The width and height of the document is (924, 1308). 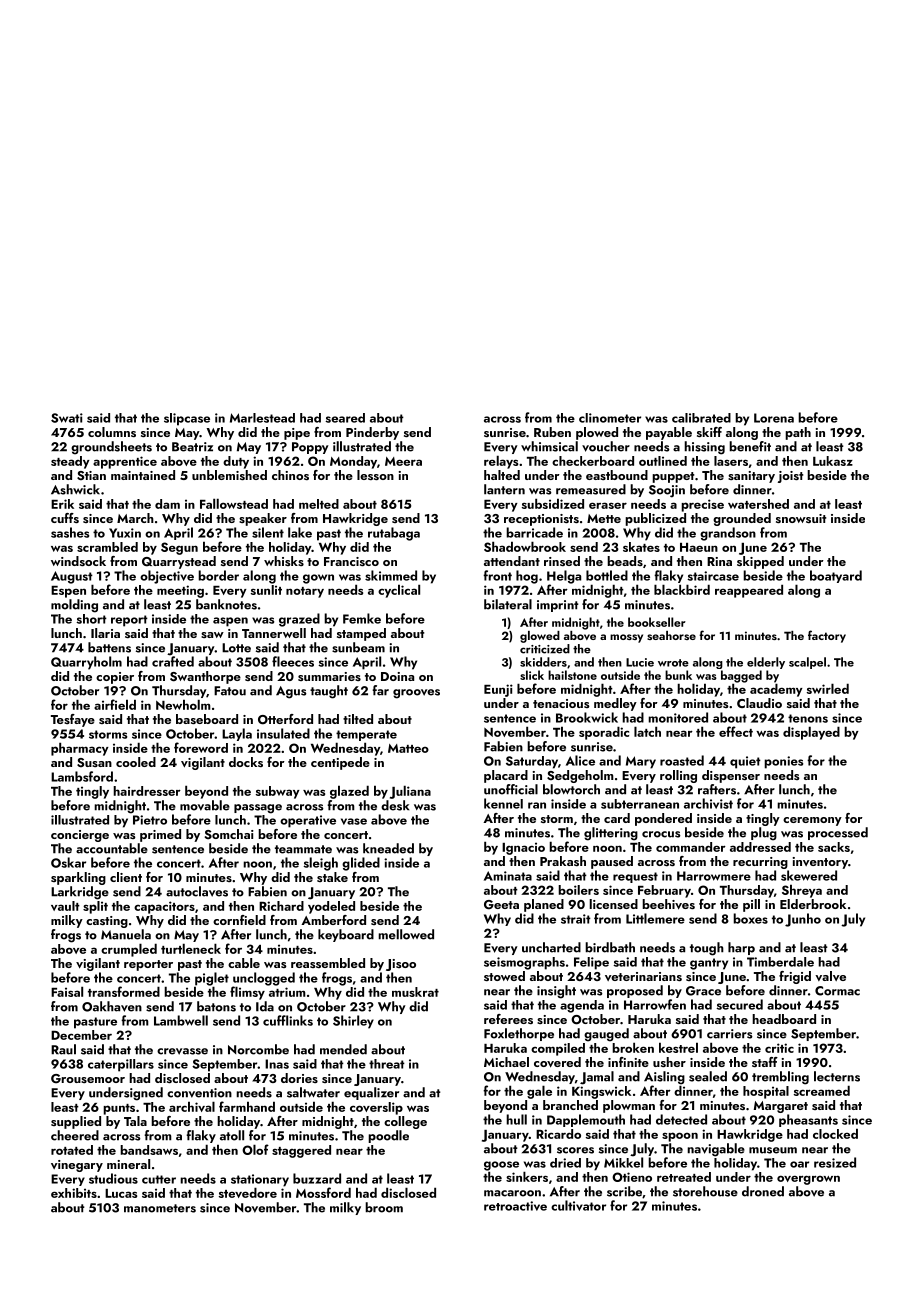 I want to click on goose, so click(x=501, y=1166).
